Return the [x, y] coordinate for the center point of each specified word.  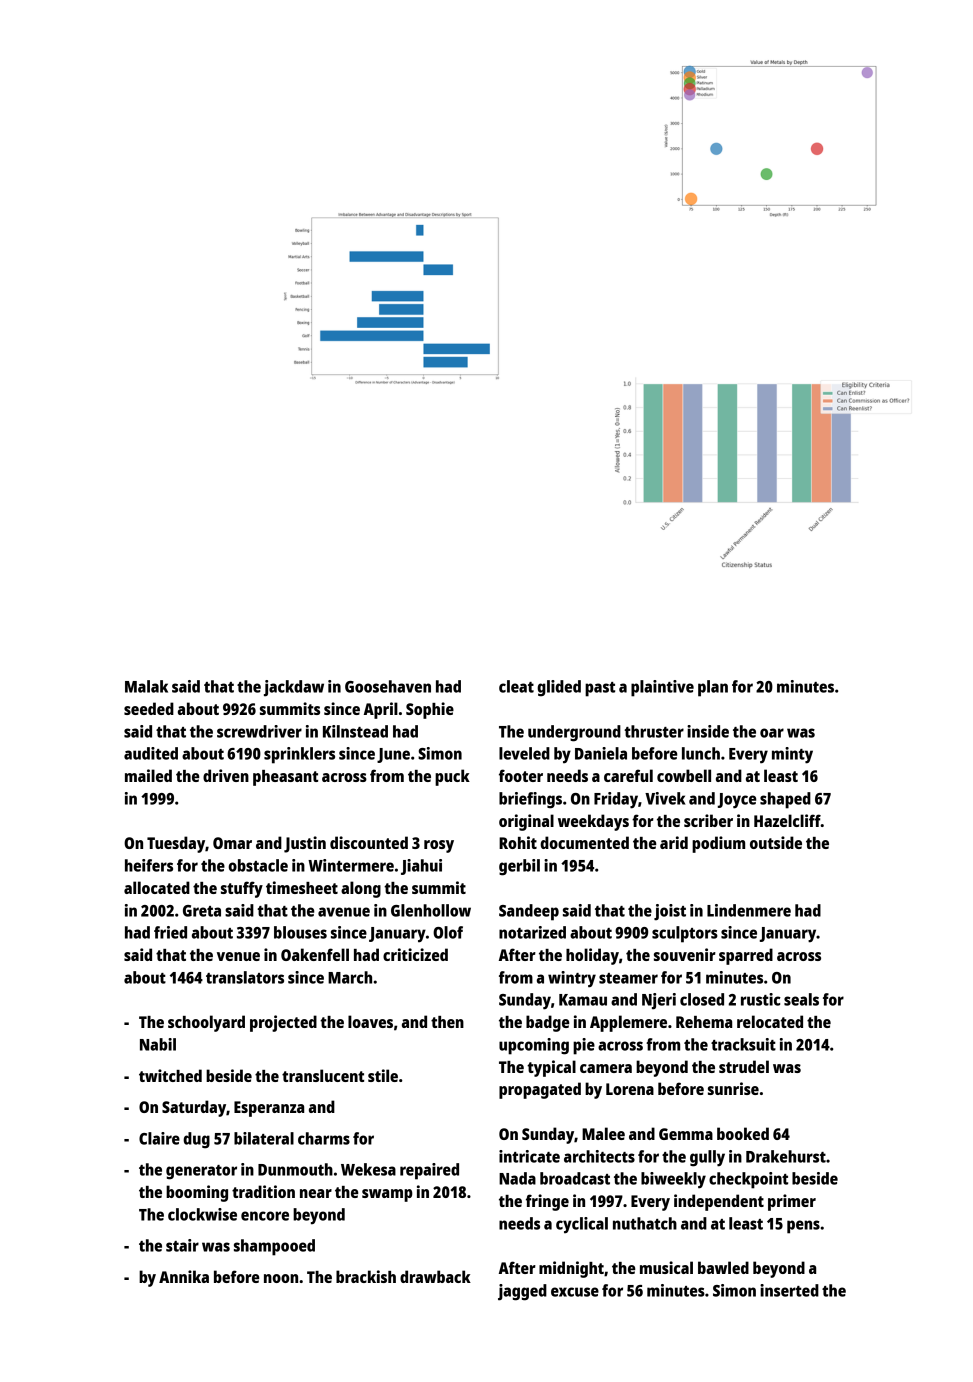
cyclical [582, 1225]
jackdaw [294, 688]
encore [265, 1216]
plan [713, 688]
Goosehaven [388, 686]
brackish [366, 1276]
